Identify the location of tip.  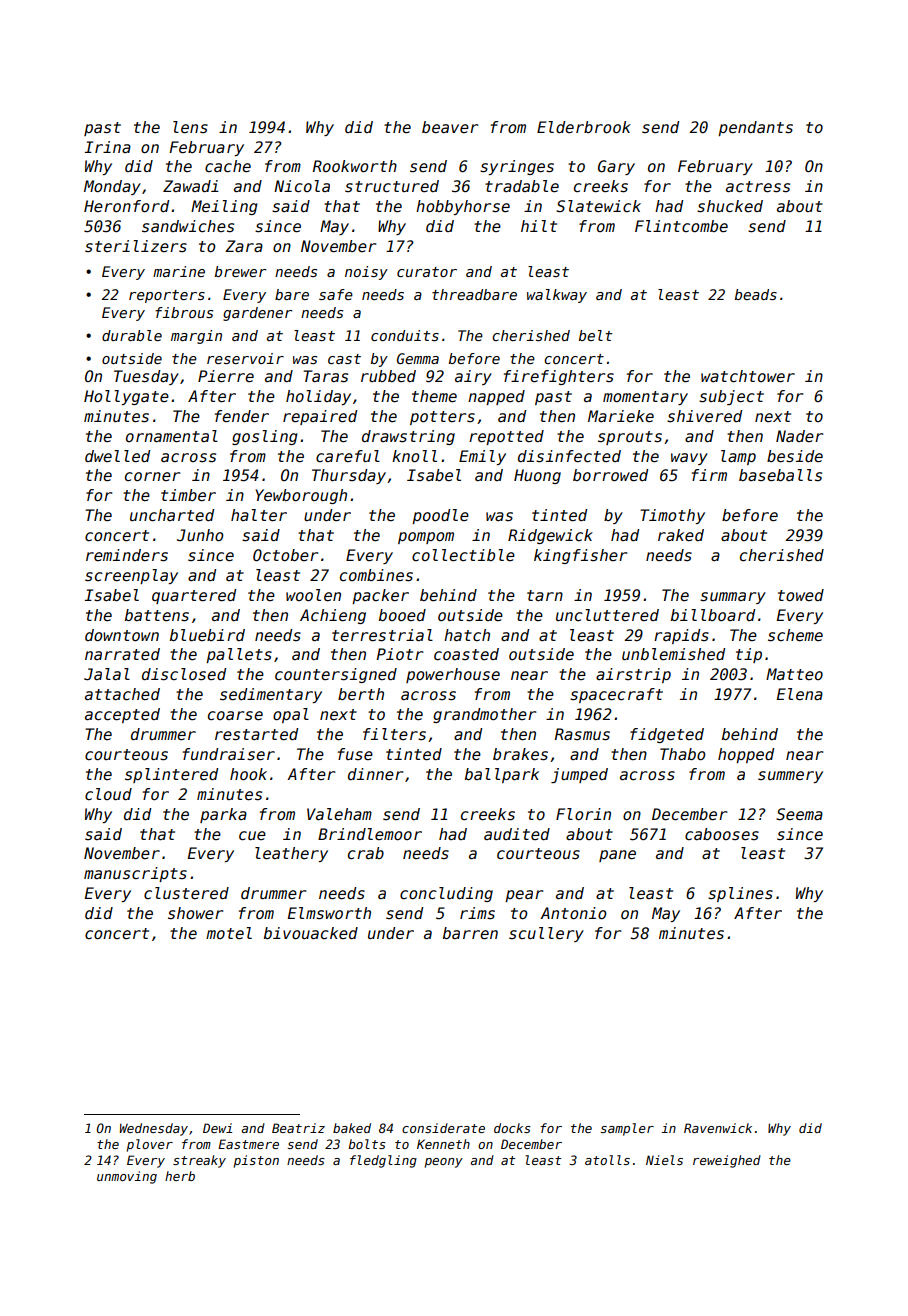
(749, 655).
